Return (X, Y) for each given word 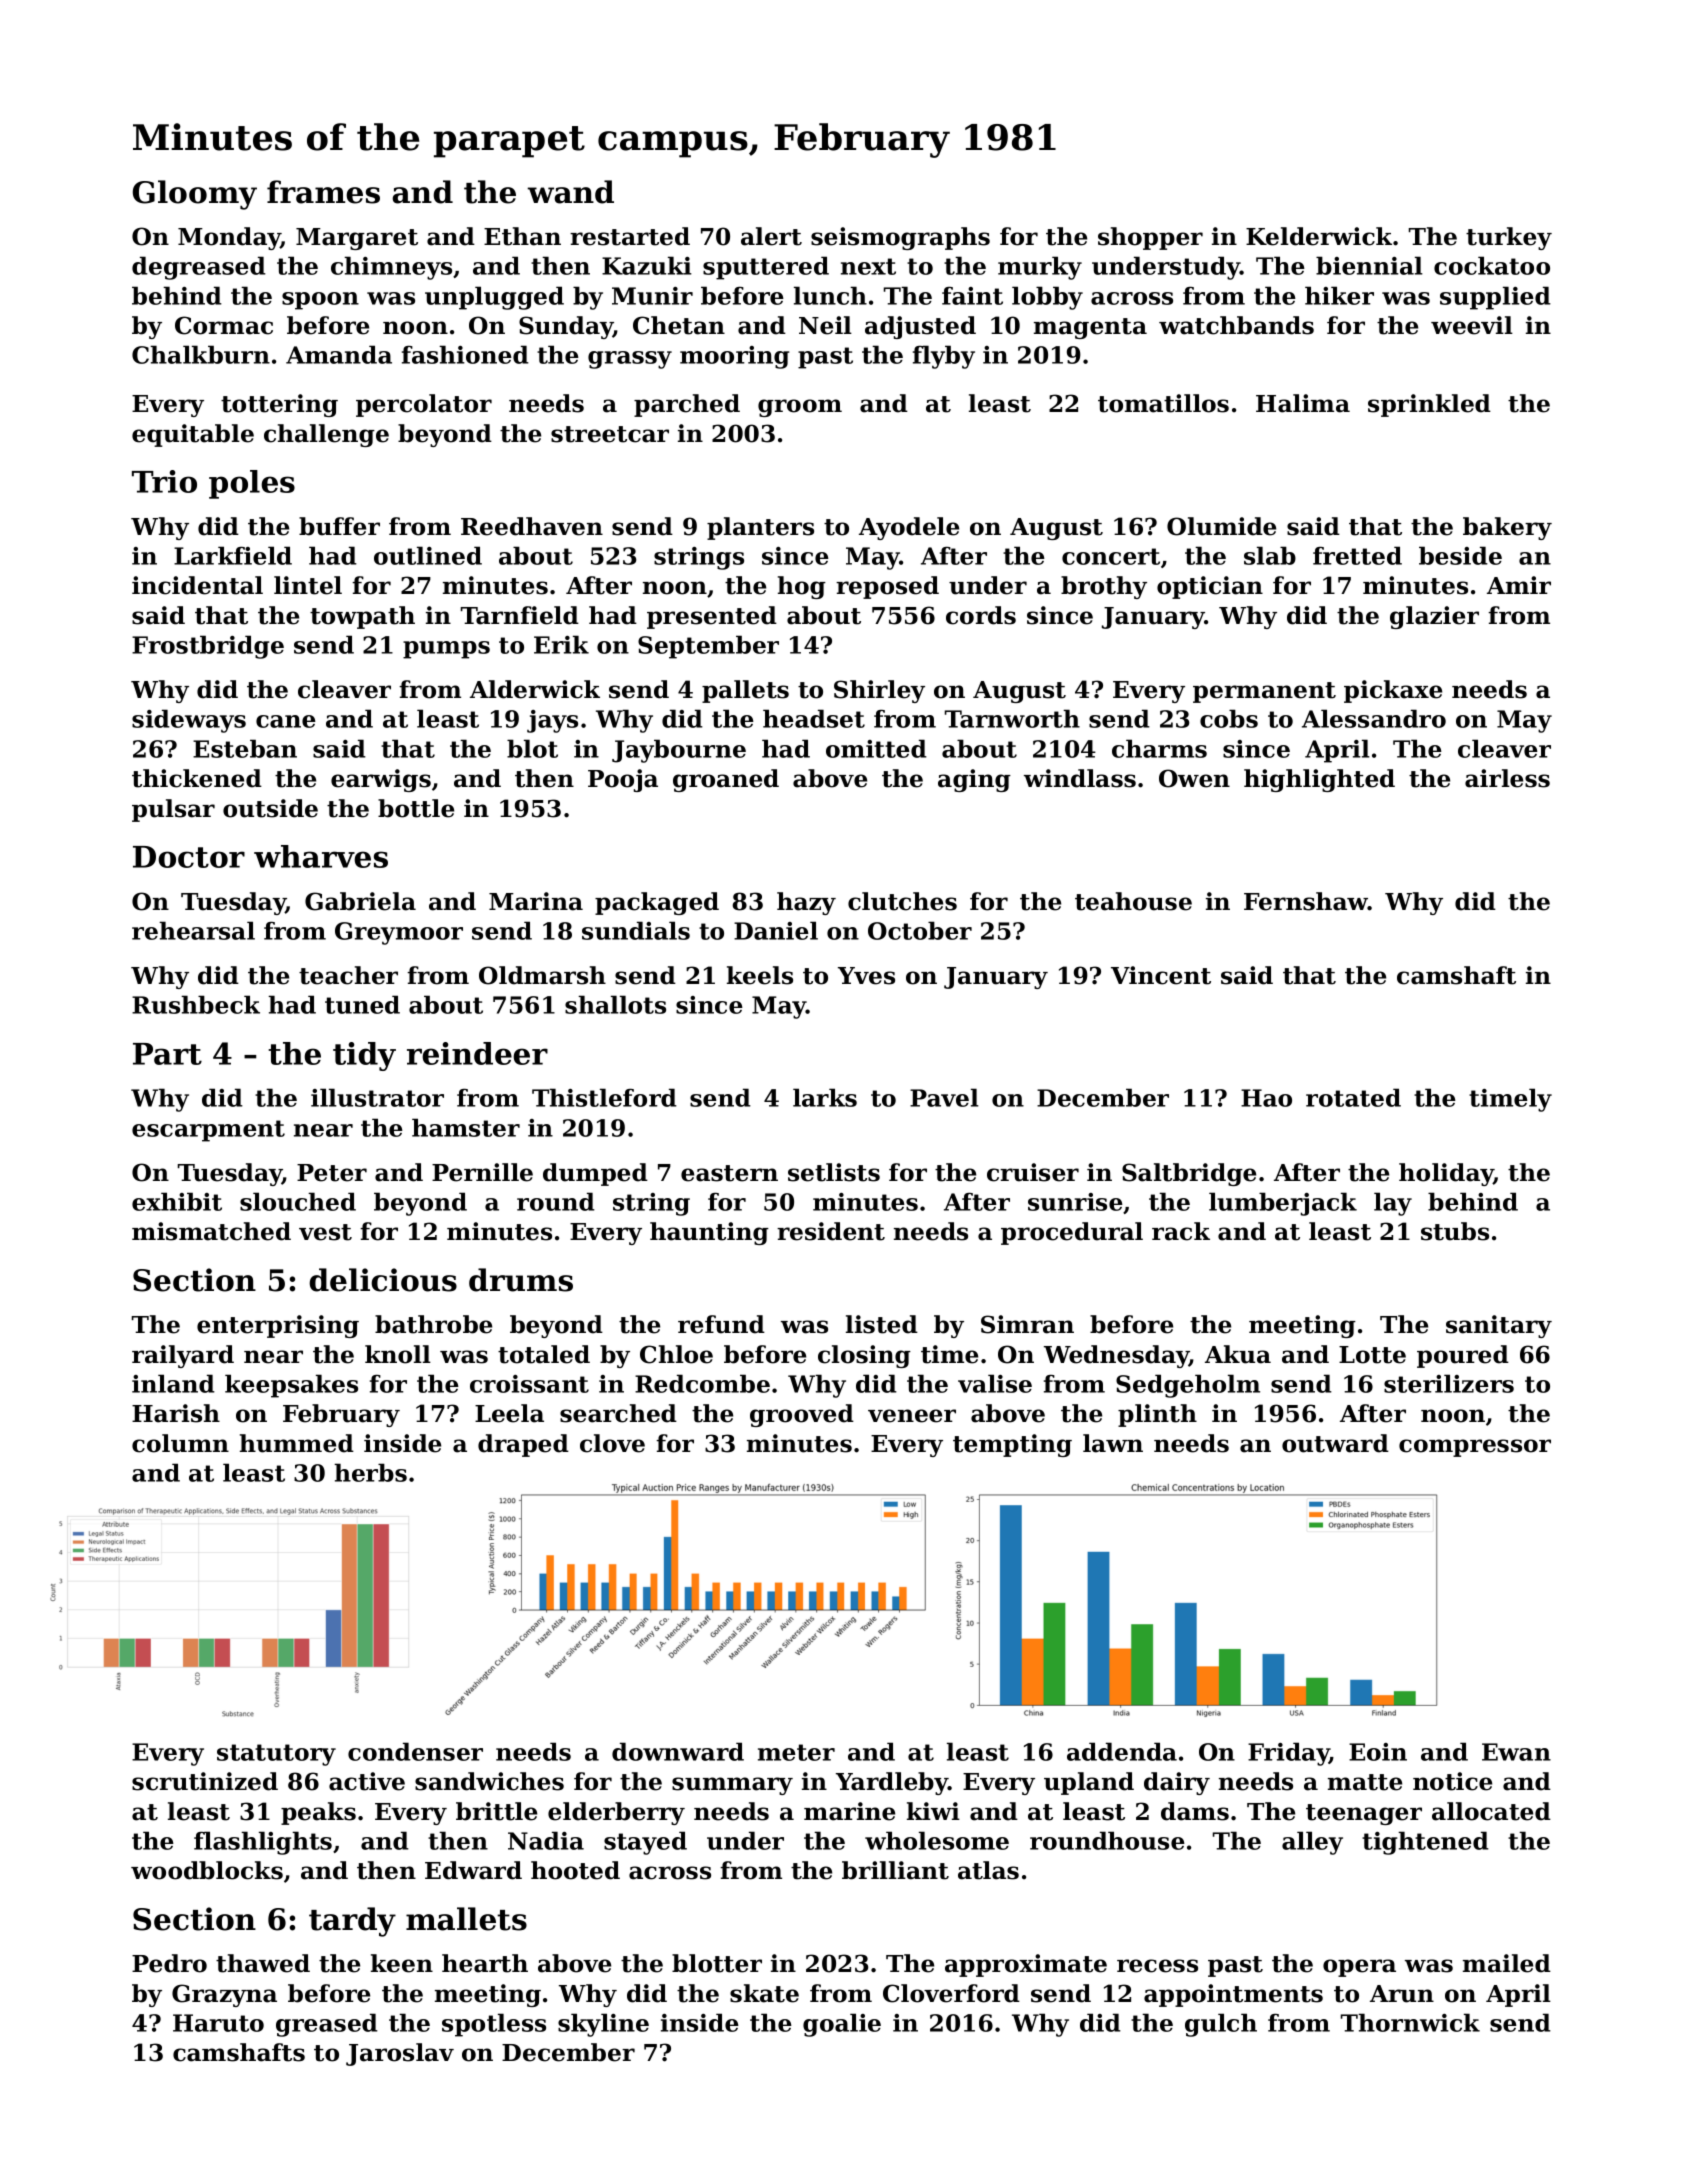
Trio (164, 481)
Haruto (218, 2023)
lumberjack (1283, 1204)
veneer (912, 1416)
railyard (183, 1356)
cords (981, 615)
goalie (842, 2025)
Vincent (1161, 975)
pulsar (173, 810)
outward (1335, 1443)
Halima (1303, 403)
